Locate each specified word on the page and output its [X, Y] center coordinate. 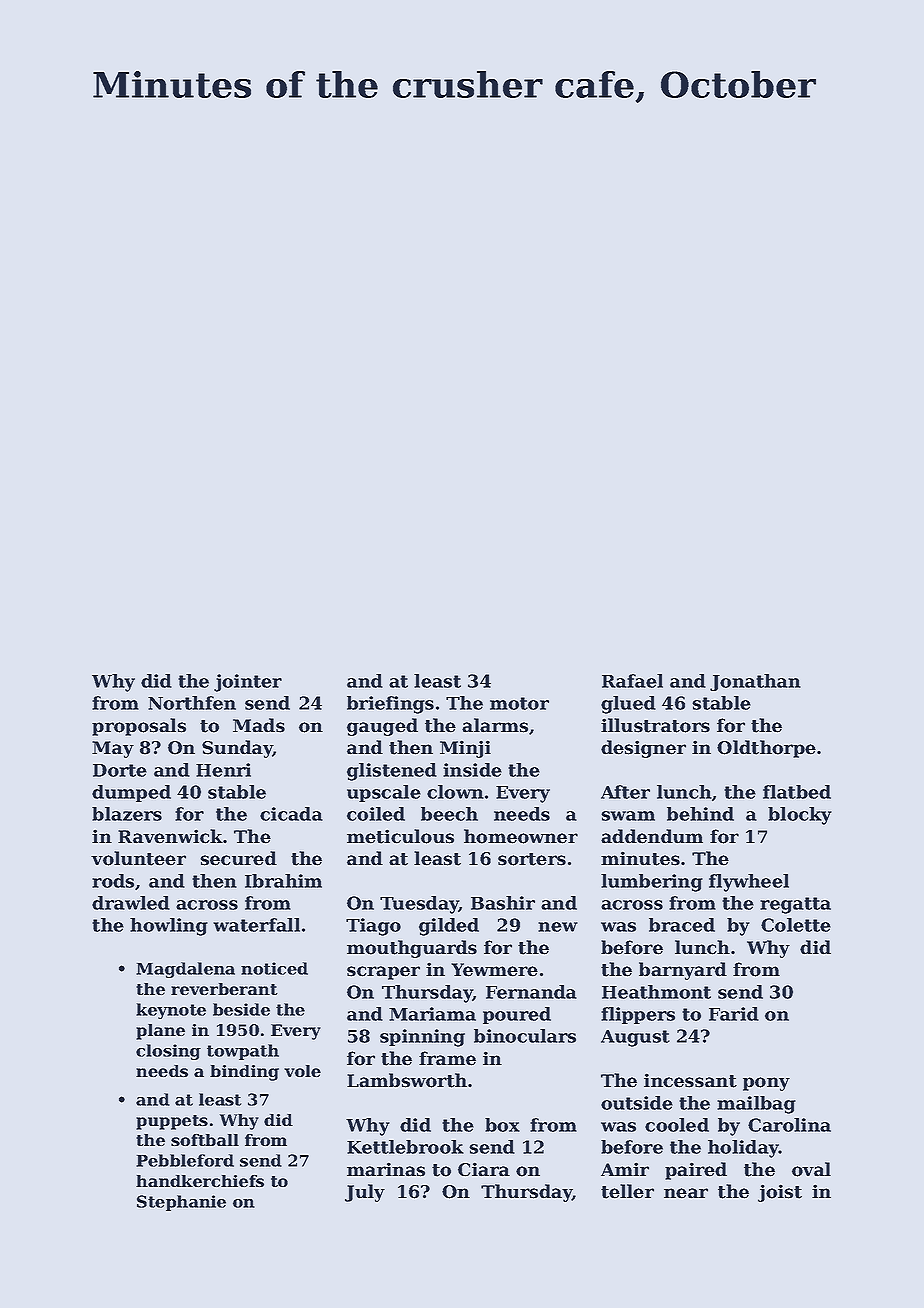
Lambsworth [407, 1080]
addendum [652, 836]
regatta [795, 905]
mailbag [756, 1105]
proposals [139, 727]
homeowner [521, 836]
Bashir [503, 903]
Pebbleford [185, 1160]
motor [519, 703]
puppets [172, 1122]
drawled [131, 903]
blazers [127, 814]
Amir [625, 1169]
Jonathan [755, 682]
